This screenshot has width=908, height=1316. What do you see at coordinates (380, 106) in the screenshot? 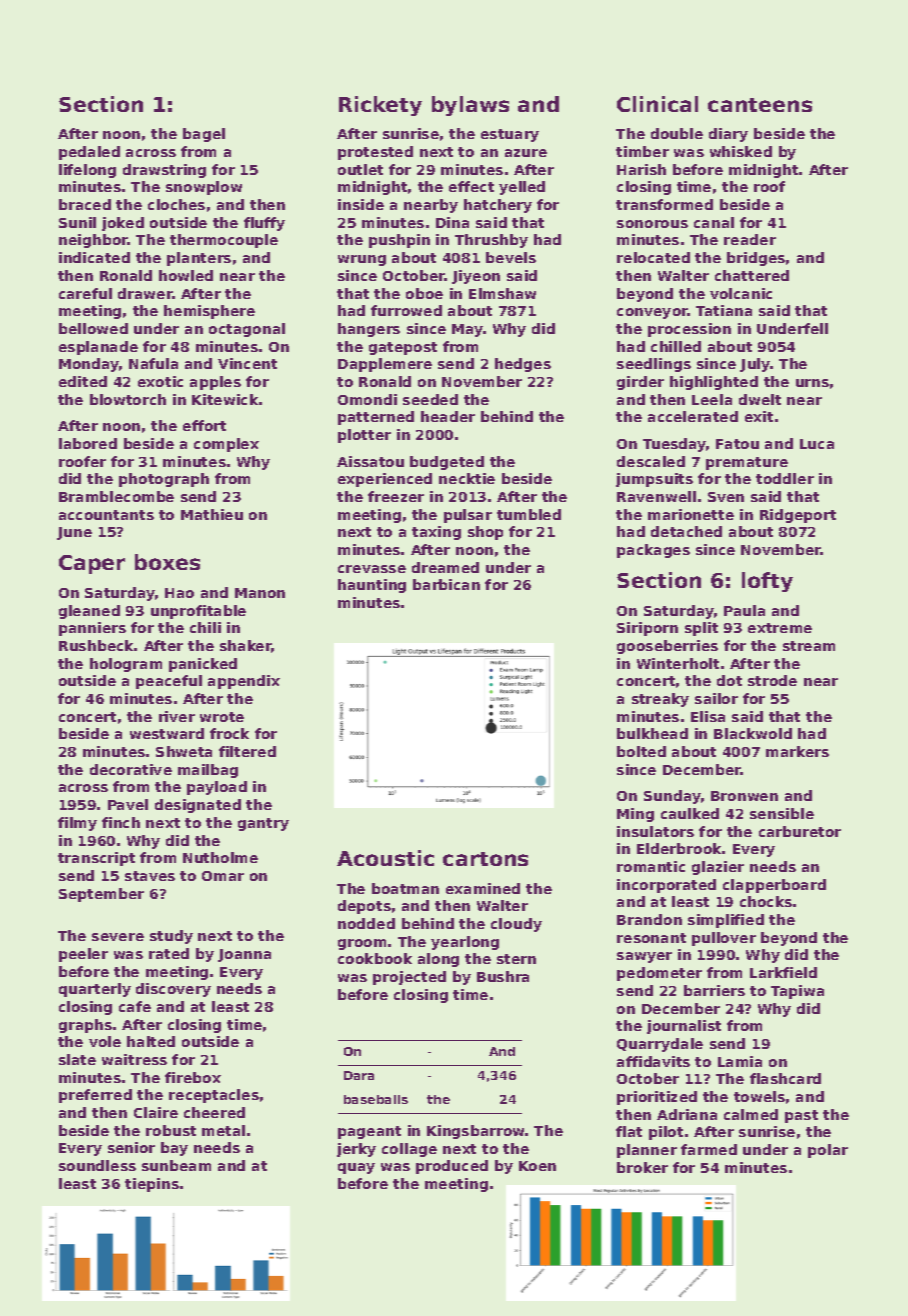
I see `Rickety` at bounding box center [380, 106].
